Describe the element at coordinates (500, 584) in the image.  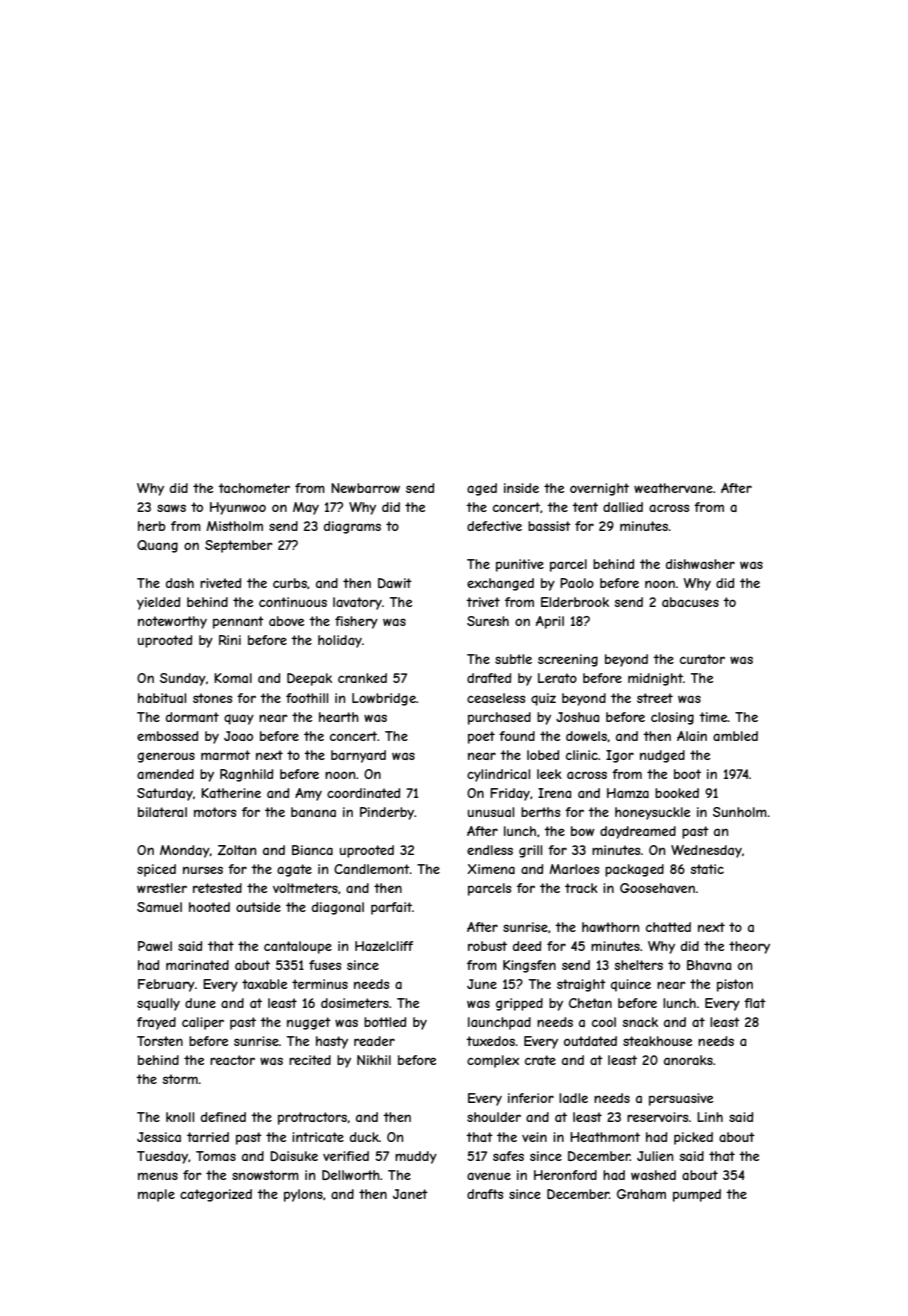
I see `exchanged` at that location.
